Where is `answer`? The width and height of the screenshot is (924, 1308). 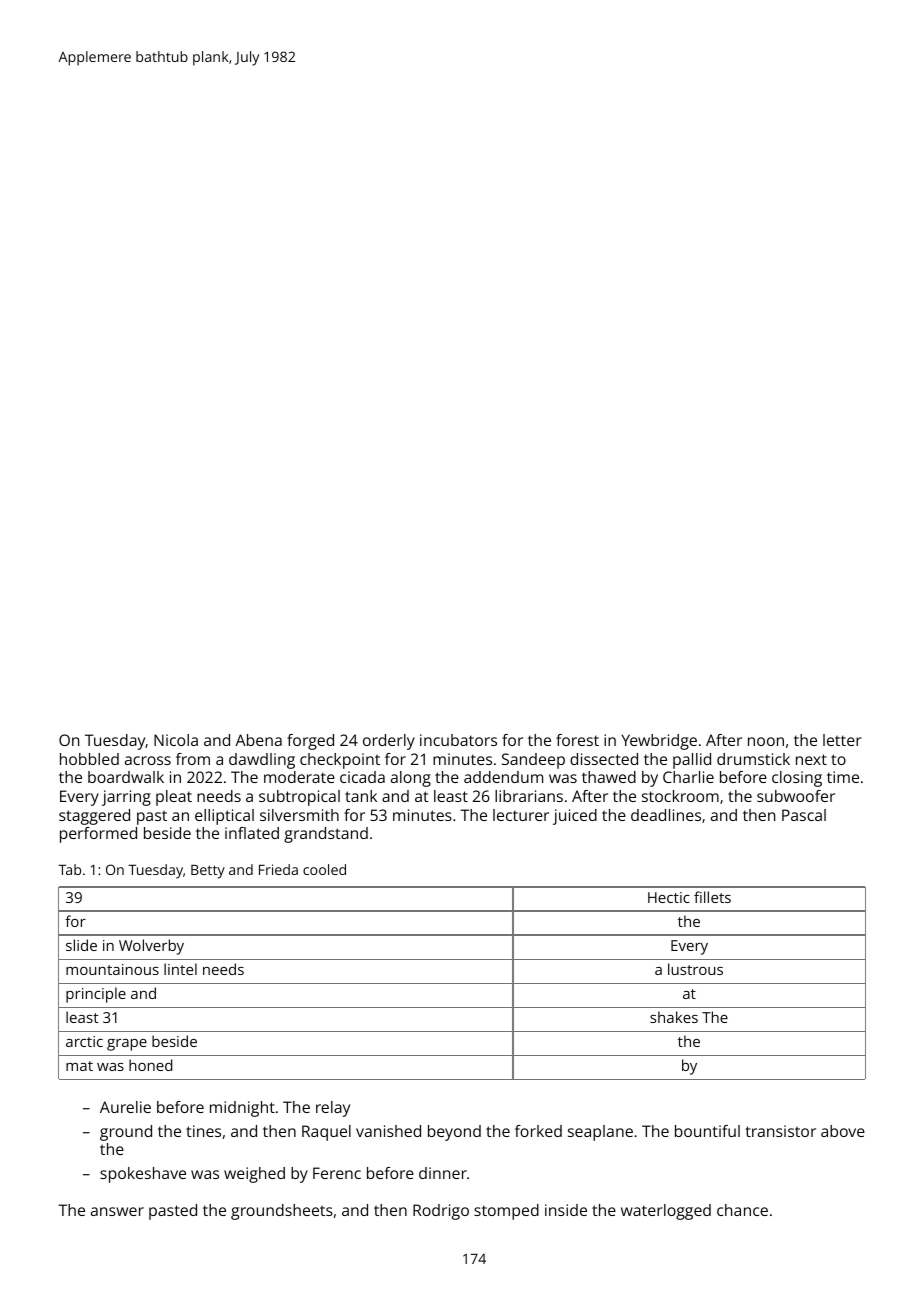 answer is located at coordinates (117, 1211).
